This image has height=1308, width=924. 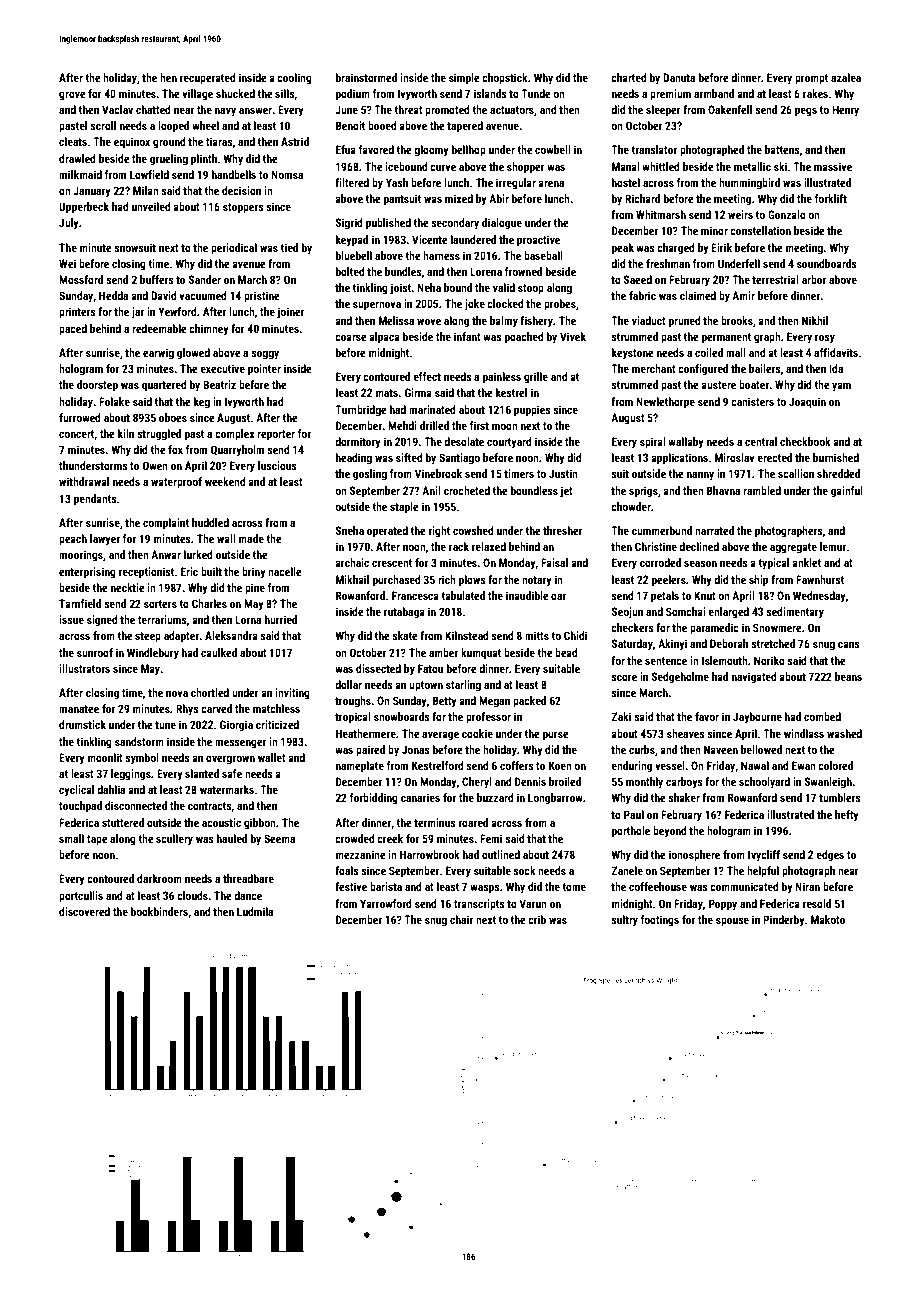 I want to click on clouds, so click(x=192, y=895).
